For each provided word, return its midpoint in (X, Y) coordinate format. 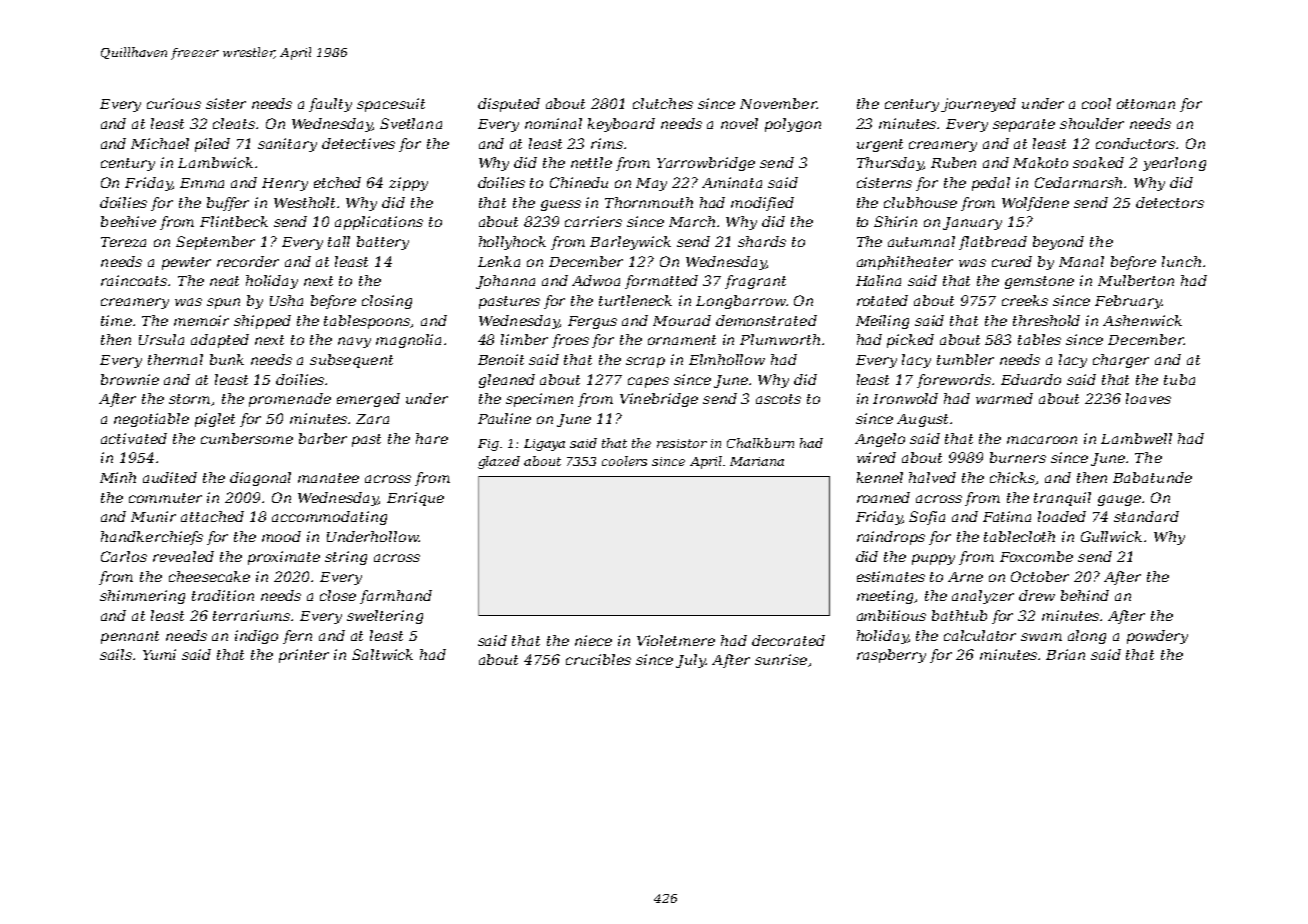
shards (762, 241)
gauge (1119, 500)
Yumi (159, 654)
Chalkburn (760, 443)
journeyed (978, 105)
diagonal (260, 479)
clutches (663, 103)
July (691, 661)
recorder (248, 261)
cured (1012, 261)
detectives (358, 143)
